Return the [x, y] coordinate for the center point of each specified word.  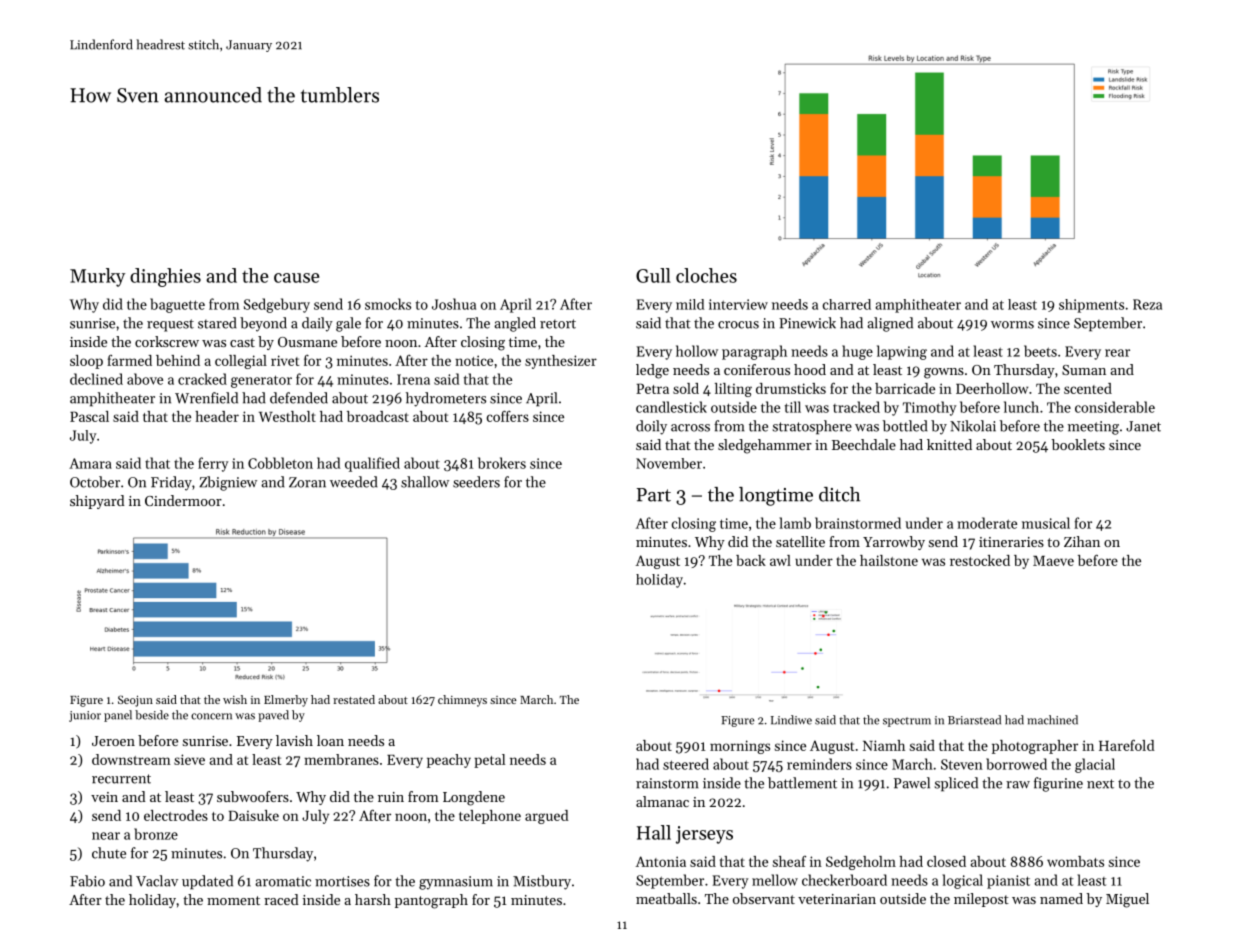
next [1100, 784]
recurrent [121, 779]
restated [354, 699]
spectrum [907, 722]
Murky [97, 277]
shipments [1091, 306]
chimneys [462, 701]
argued [547, 817]
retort [558, 324]
